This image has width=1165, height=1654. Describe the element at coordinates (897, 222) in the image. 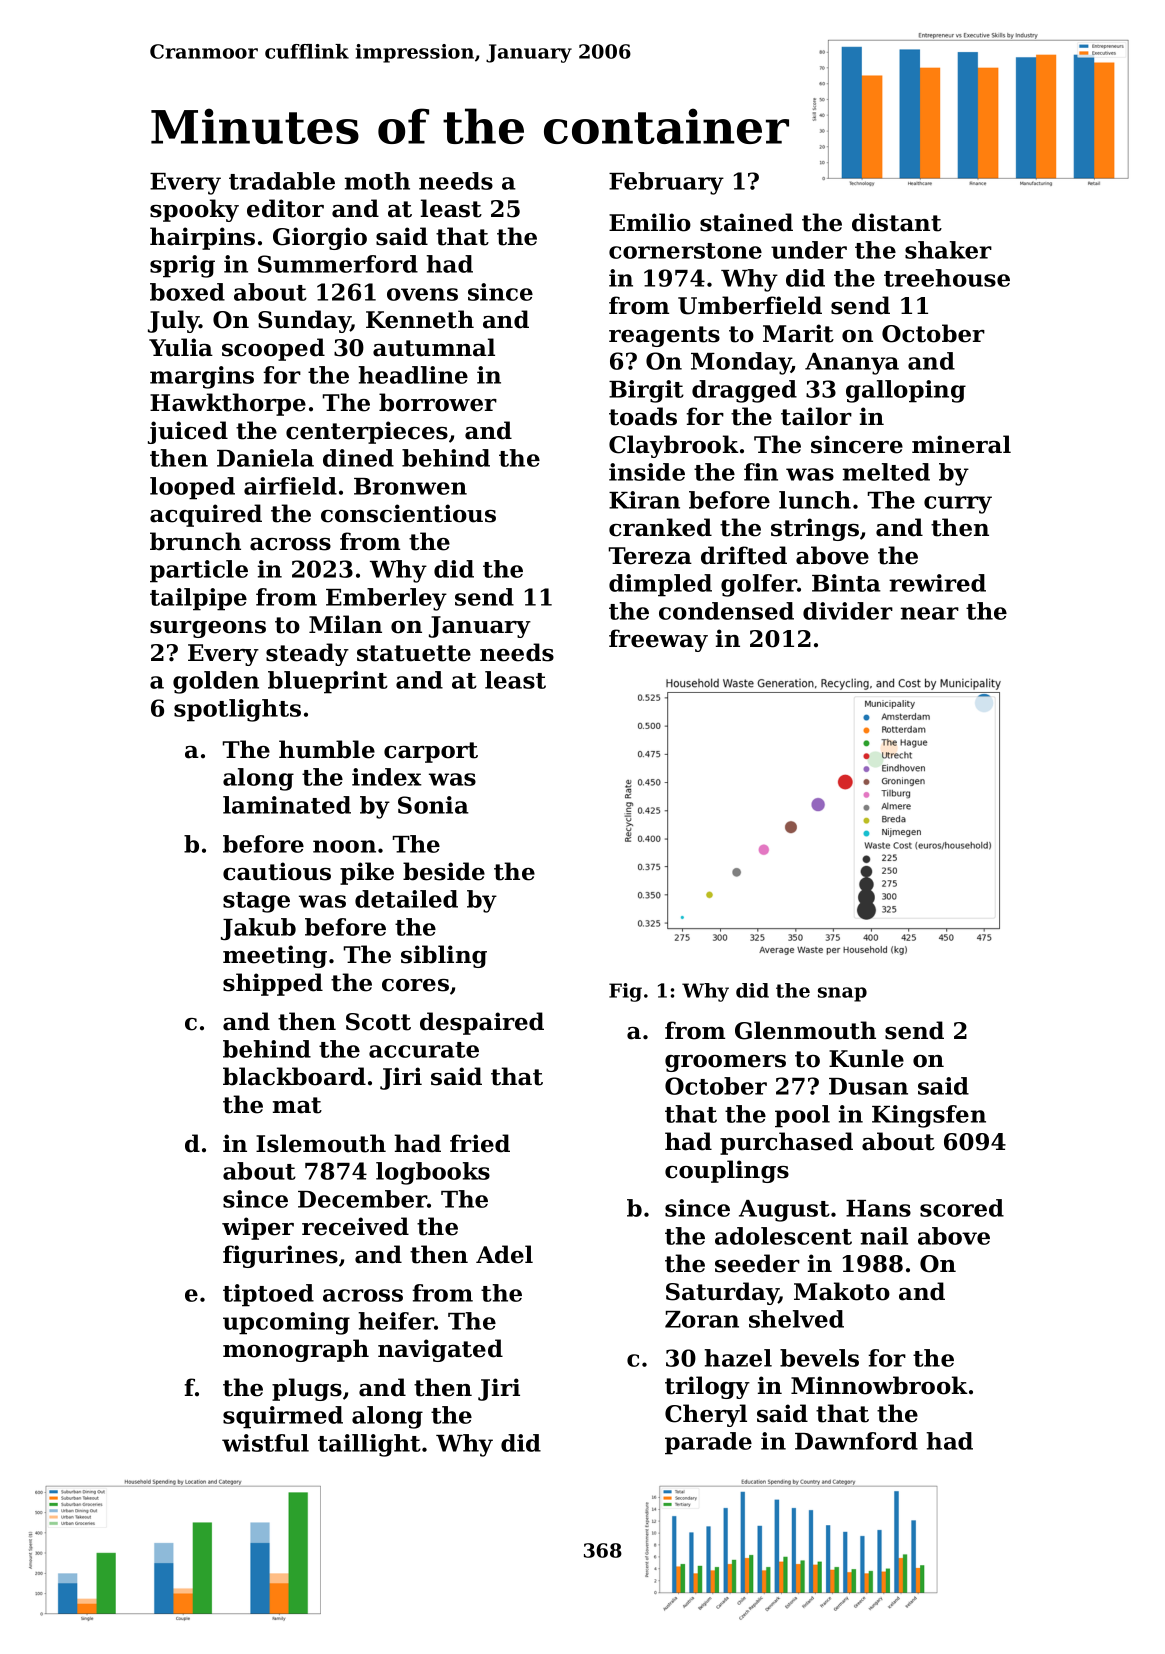

I see `distant` at that location.
